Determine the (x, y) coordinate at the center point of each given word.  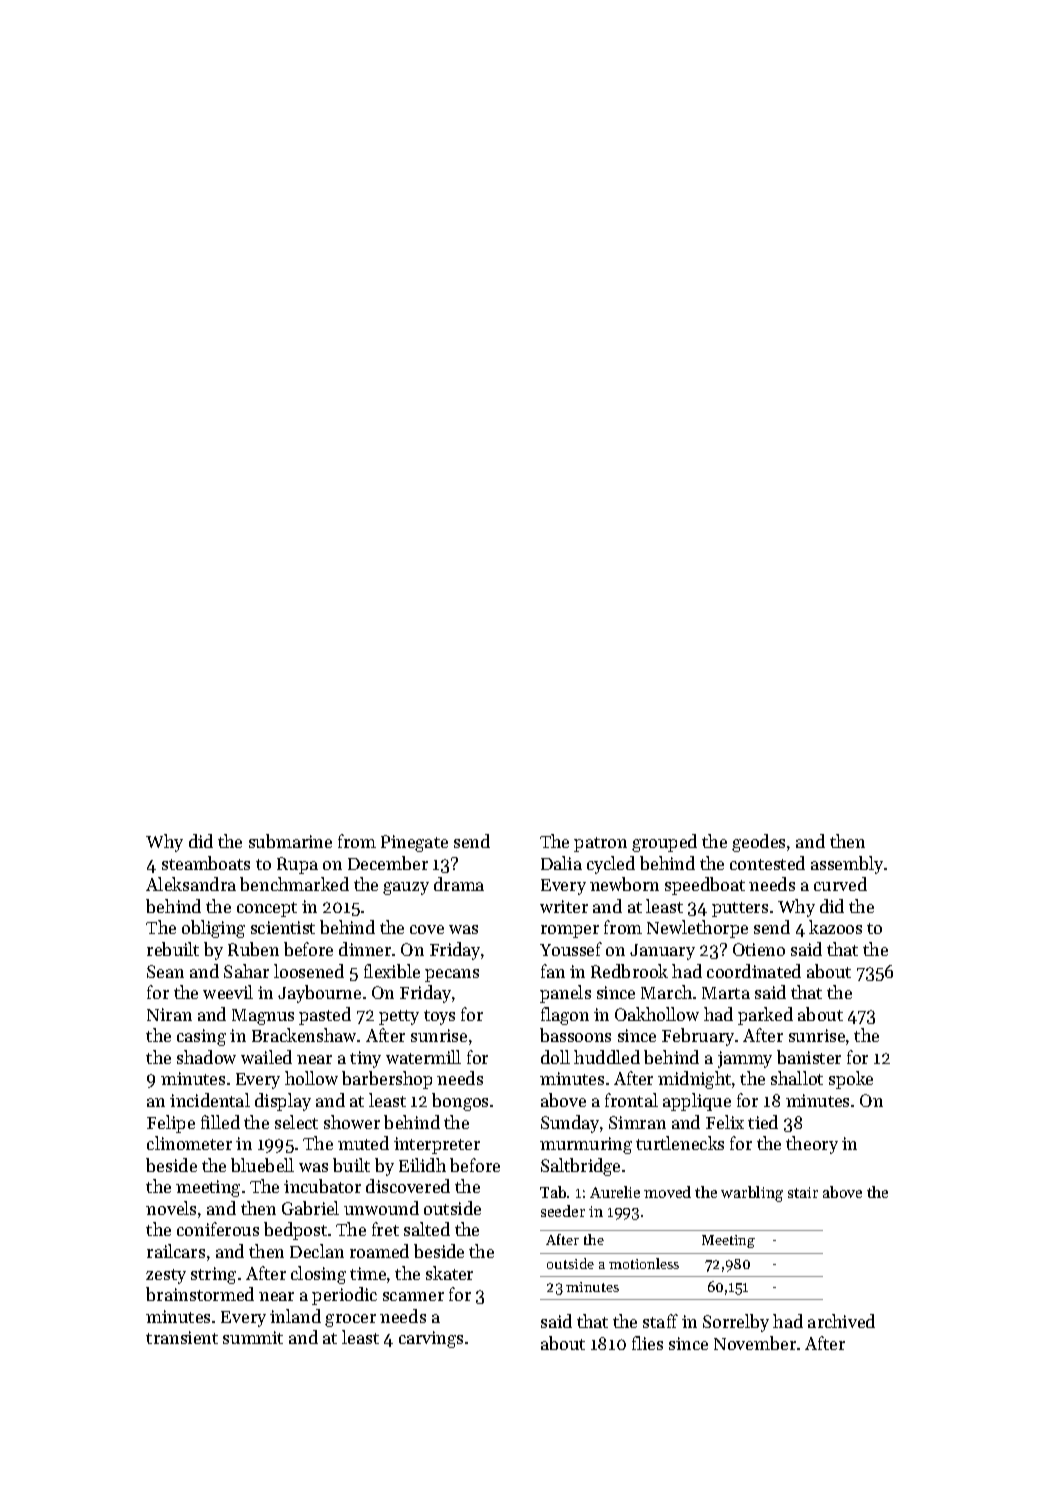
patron (600, 844)
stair (803, 1192)
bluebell (262, 1165)
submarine (290, 841)
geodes (758, 843)
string (213, 1275)
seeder (563, 1211)
